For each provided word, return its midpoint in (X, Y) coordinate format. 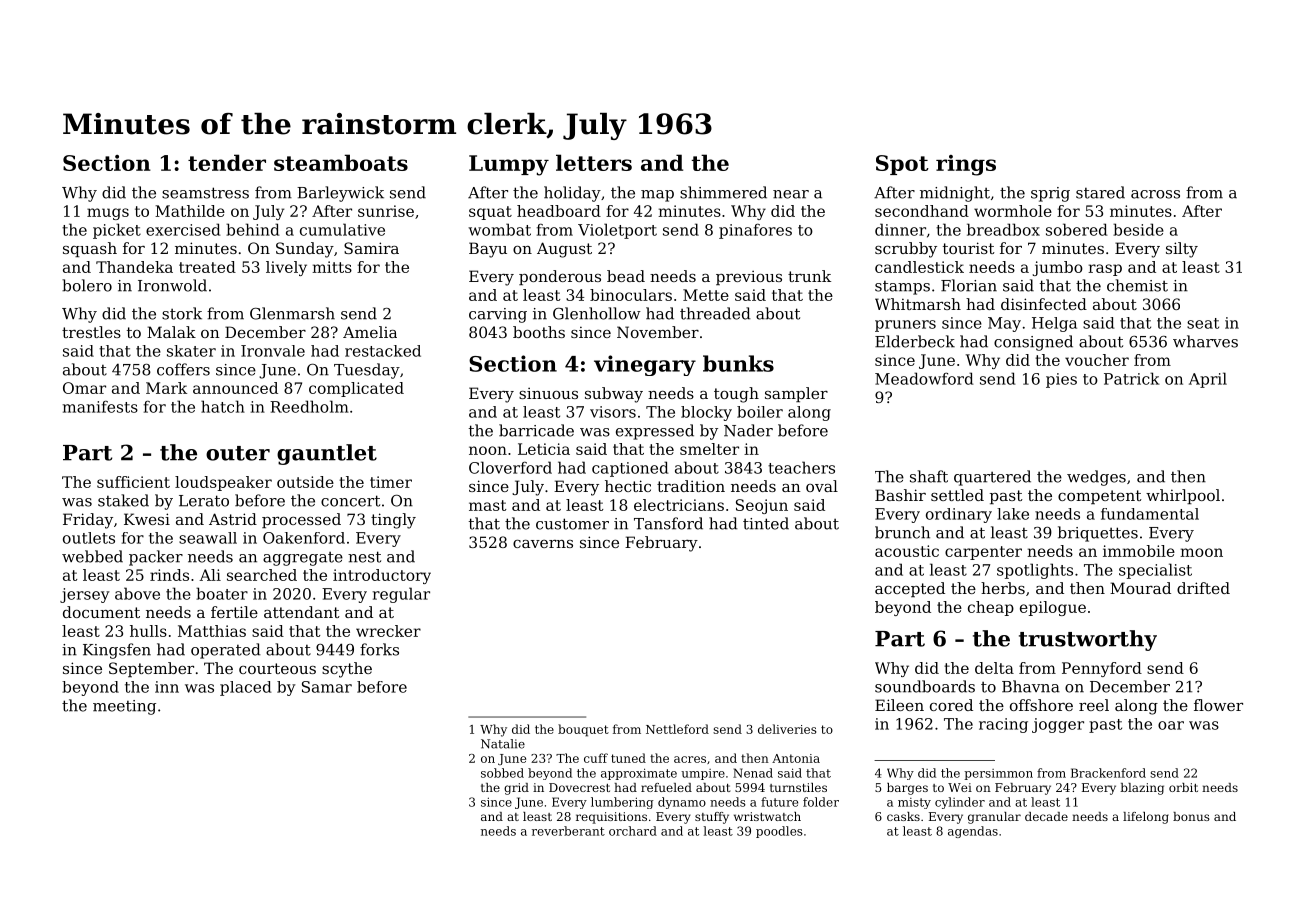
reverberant (568, 831)
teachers (801, 467)
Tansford (668, 523)
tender (227, 162)
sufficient (133, 482)
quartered (992, 478)
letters (594, 162)
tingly (393, 521)
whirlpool (1183, 496)
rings (966, 165)
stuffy (712, 818)
